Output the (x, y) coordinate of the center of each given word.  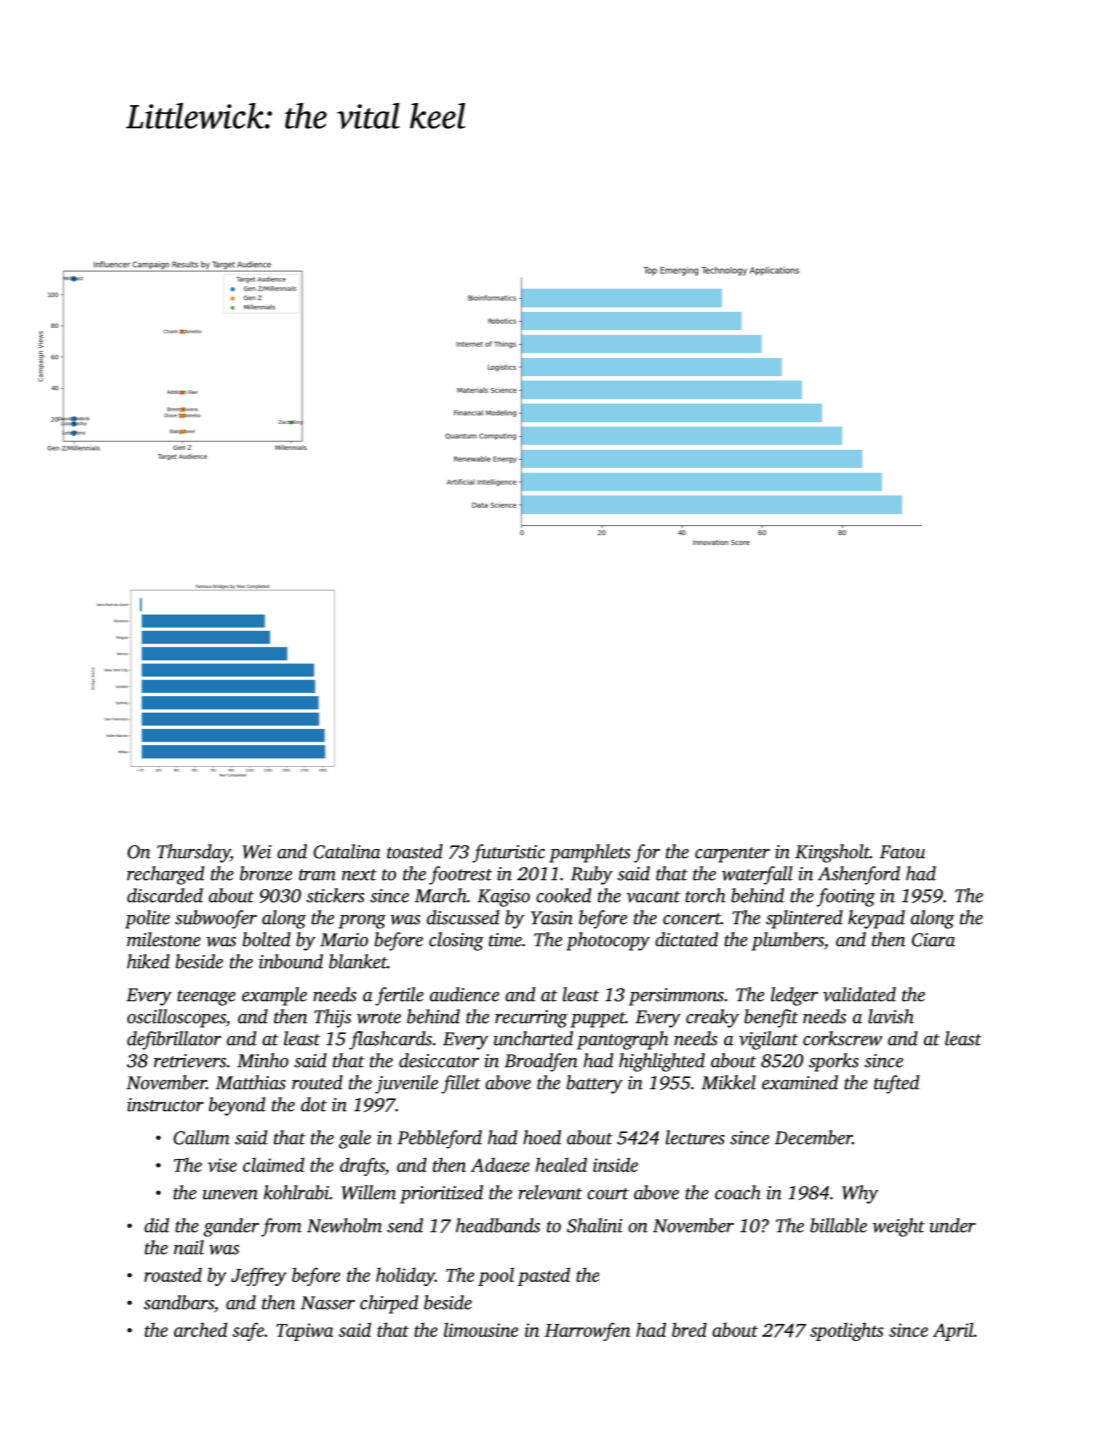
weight (899, 1227)
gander (231, 1227)
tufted (896, 1084)
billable (838, 1225)
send (405, 1225)
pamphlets (589, 853)
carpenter (732, 855)
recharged (165, 875)
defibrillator (174, 1040)
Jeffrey (258, 1276)
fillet (461, 1084)
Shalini (594, 1225)
